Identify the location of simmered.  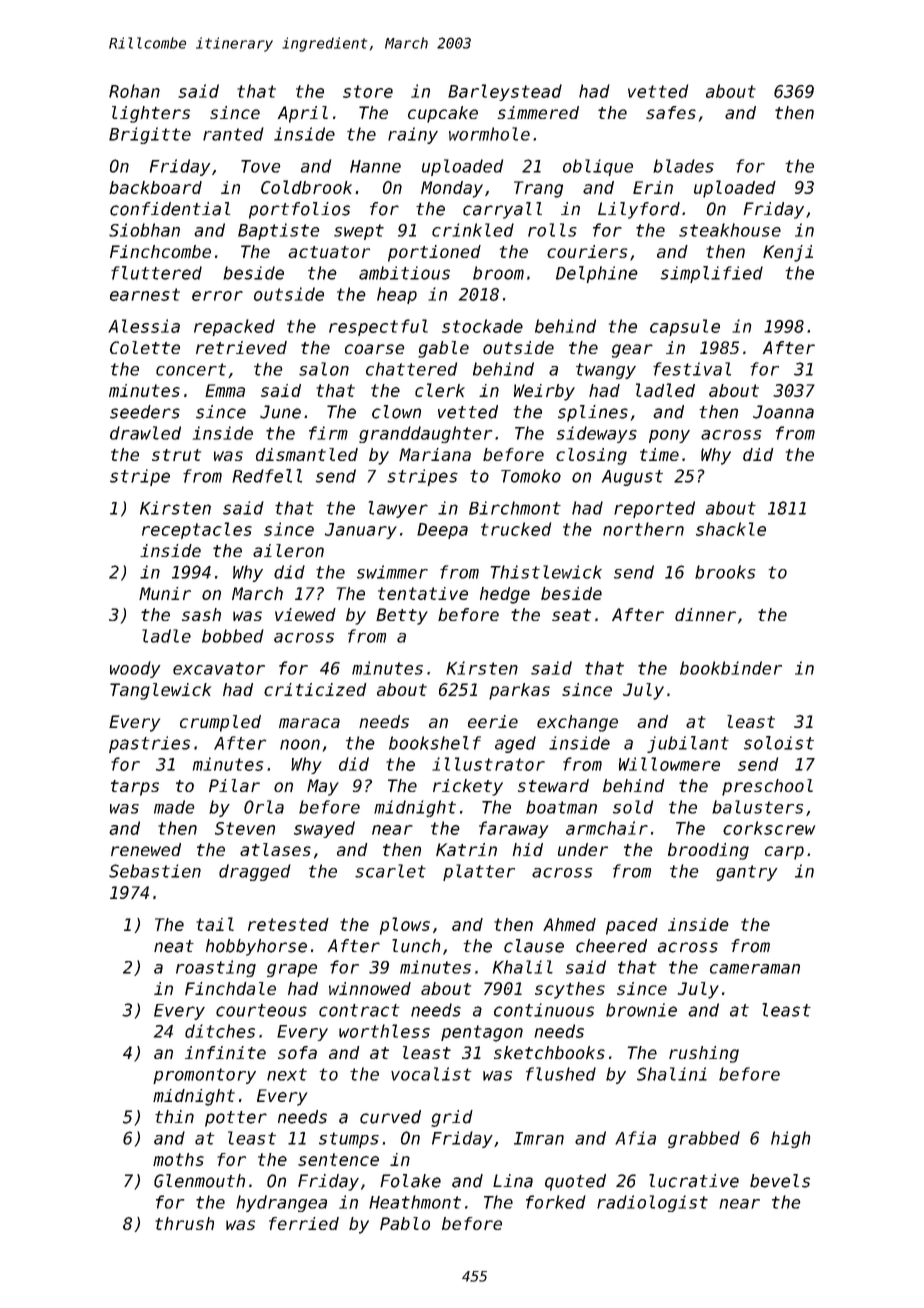
(538, 112).
